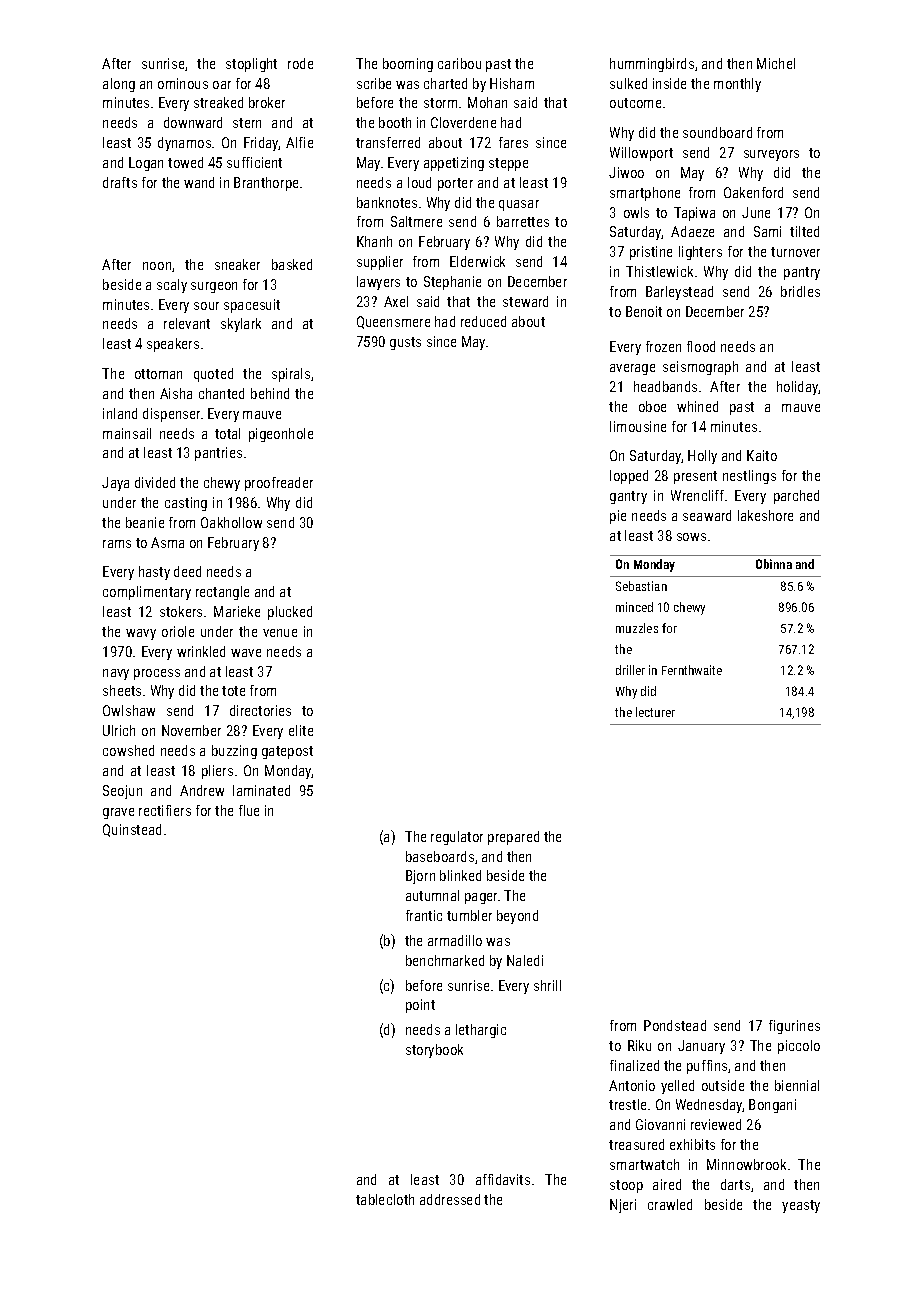 The width and height of the document is (924, 1308). Describe the element at coordinates (183, 83) in the document. I see `ominous` at that location.
